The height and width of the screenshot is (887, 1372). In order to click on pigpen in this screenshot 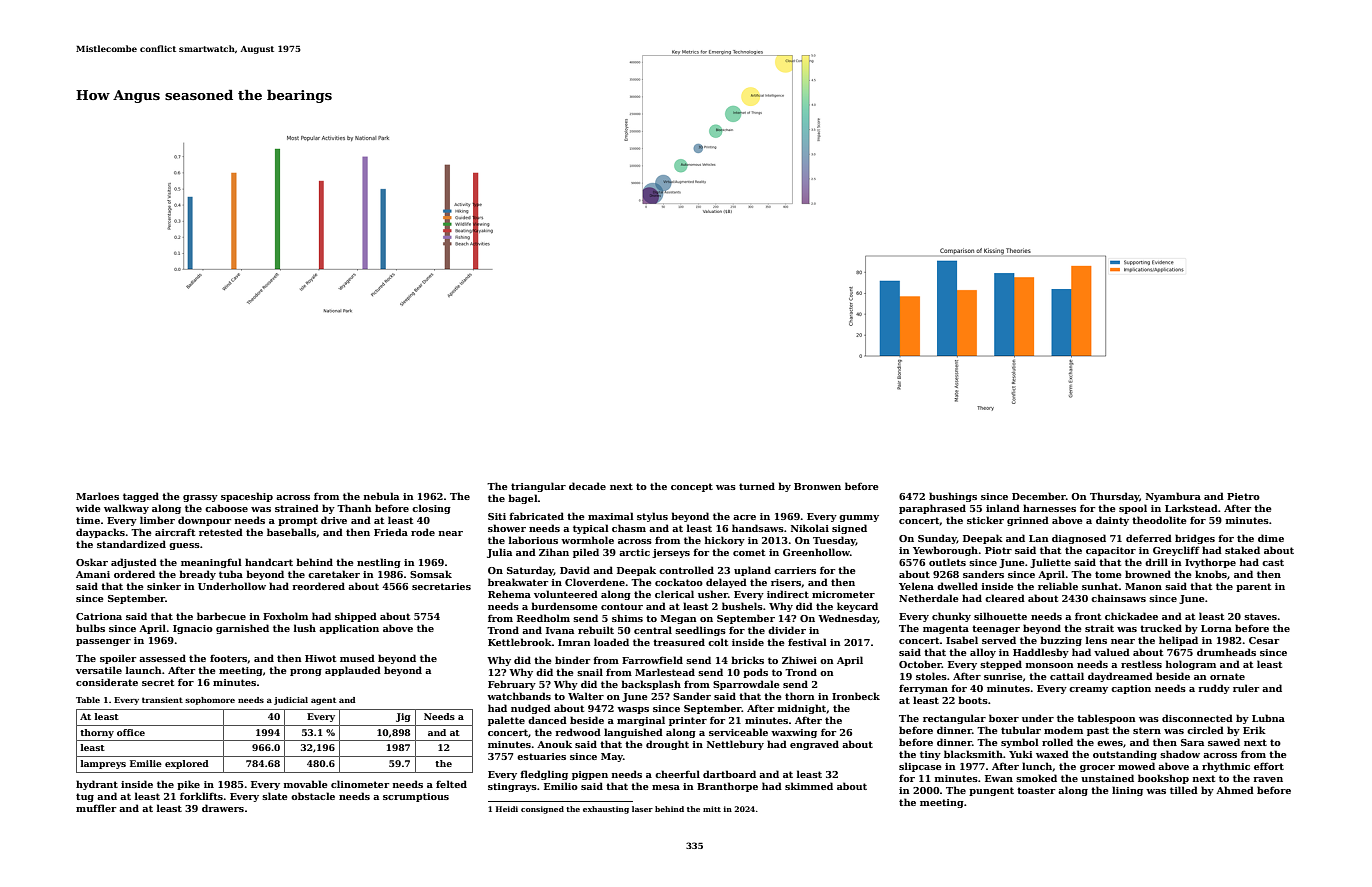, I will do `click(590, 775)`.
